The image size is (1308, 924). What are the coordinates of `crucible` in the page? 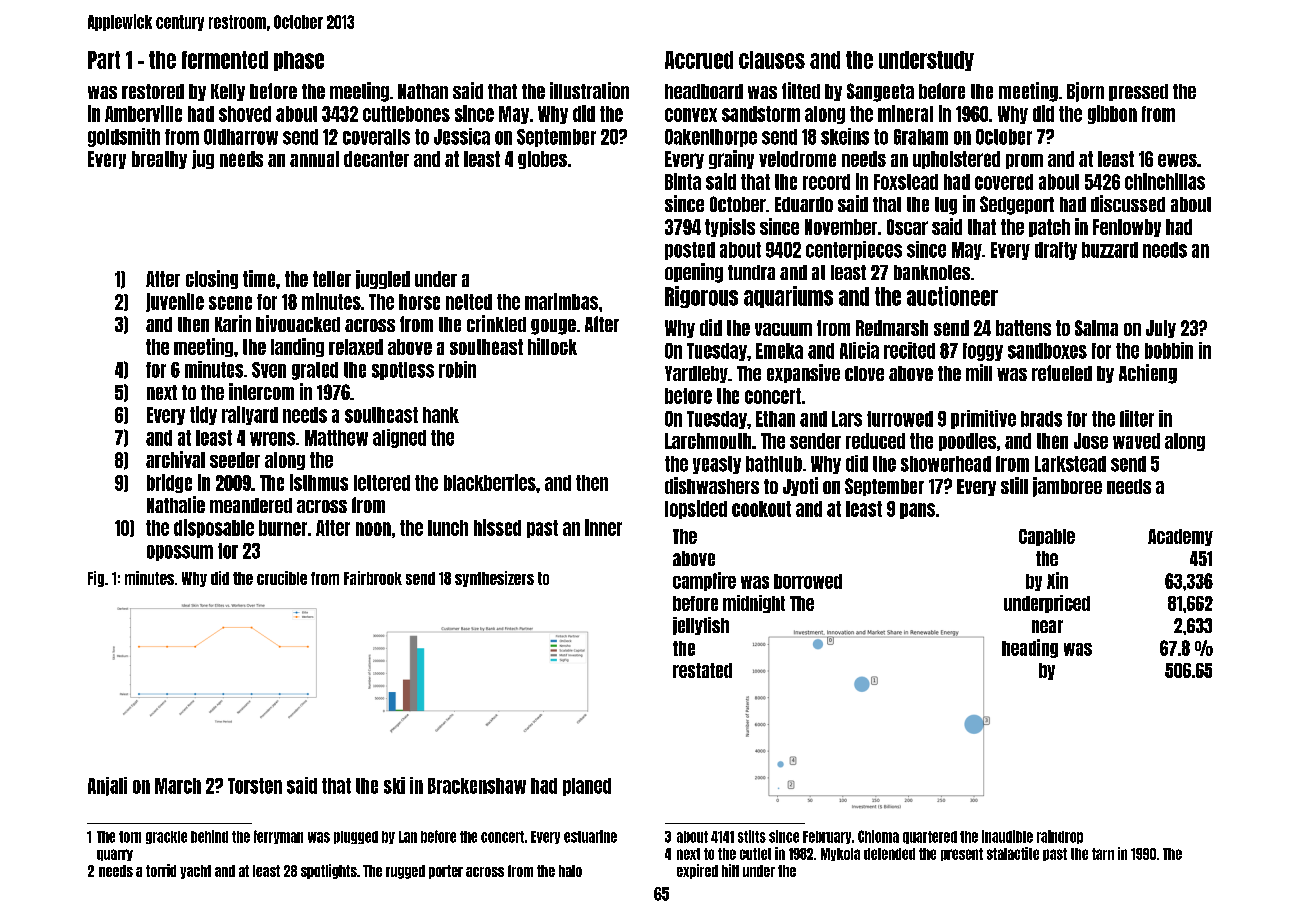 It's located at (282, 578).
